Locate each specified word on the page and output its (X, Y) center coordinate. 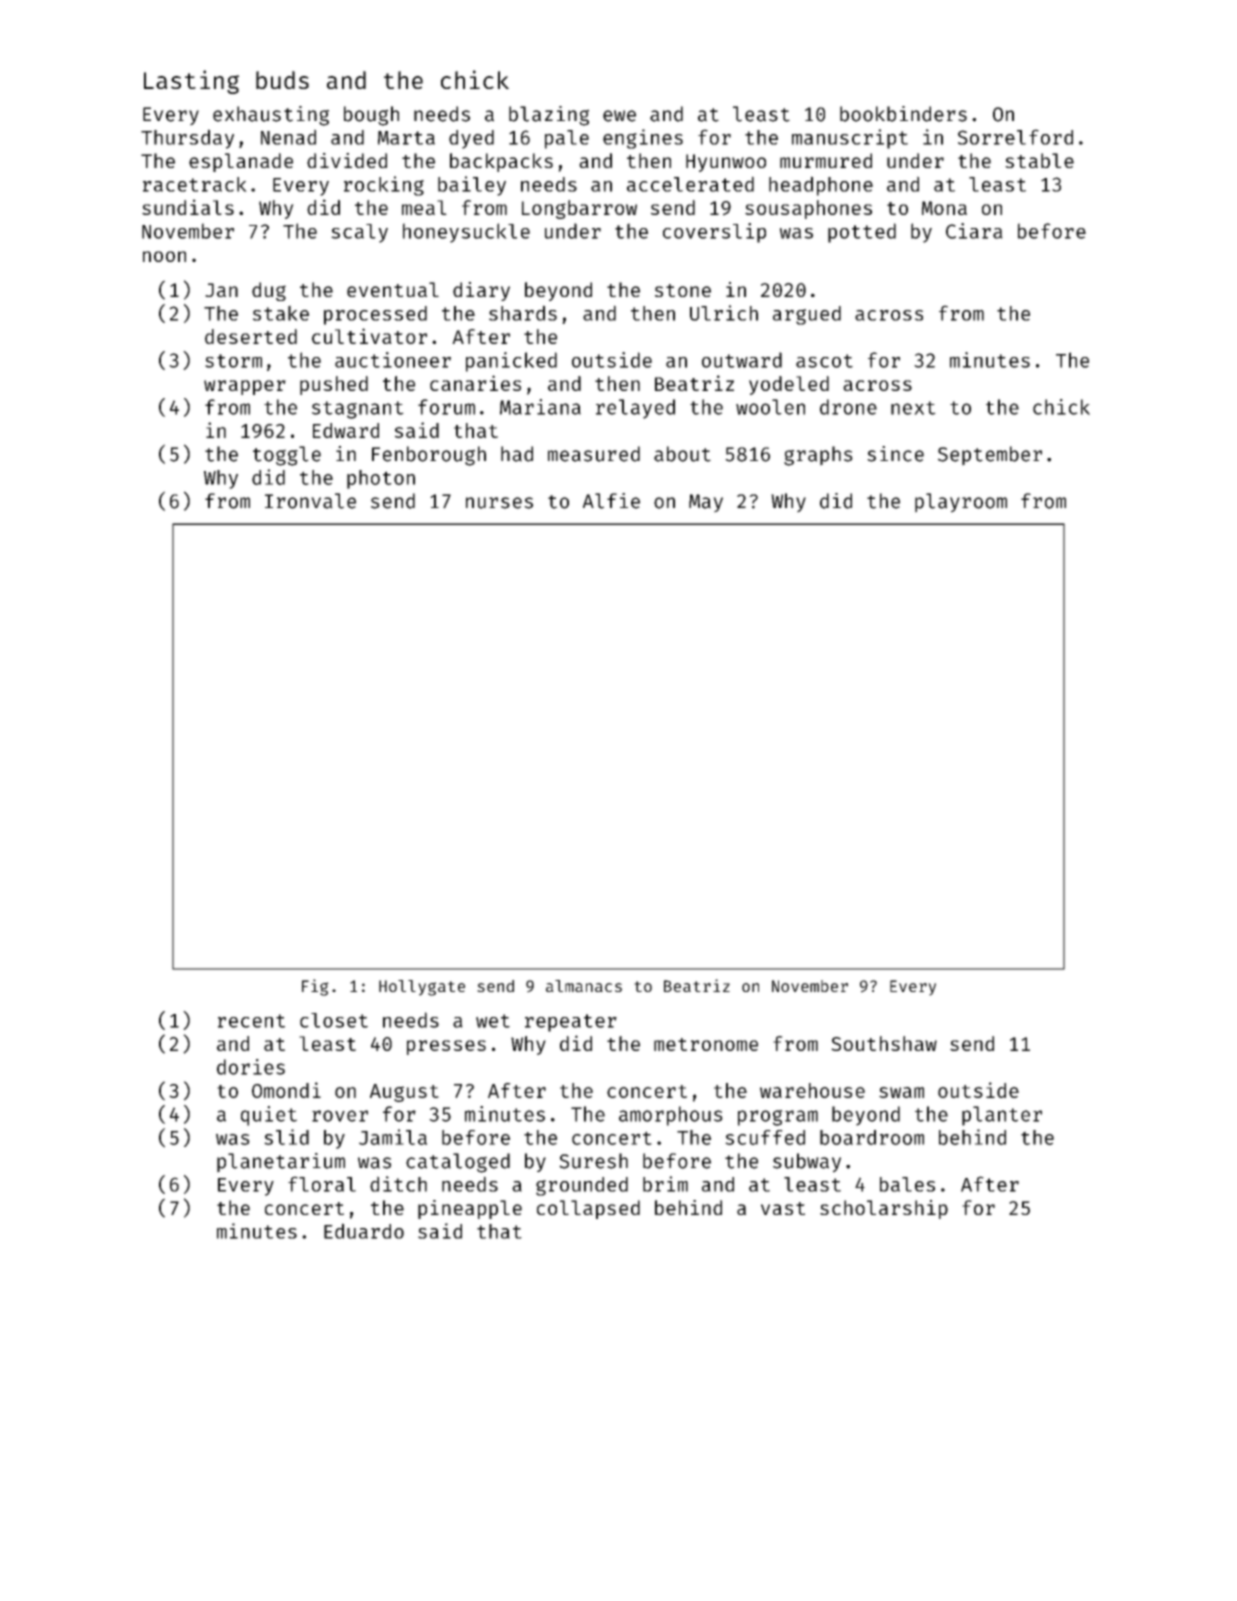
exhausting (271, 116)
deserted (251, 336)
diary (481, 291)
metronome (706, 1044)
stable (1039, 160)
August (404, 1093)
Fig (315, 987)
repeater (571, 1023)
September (990, 456)
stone (683, 290)
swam (901, 1092)
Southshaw (884, 1043)
